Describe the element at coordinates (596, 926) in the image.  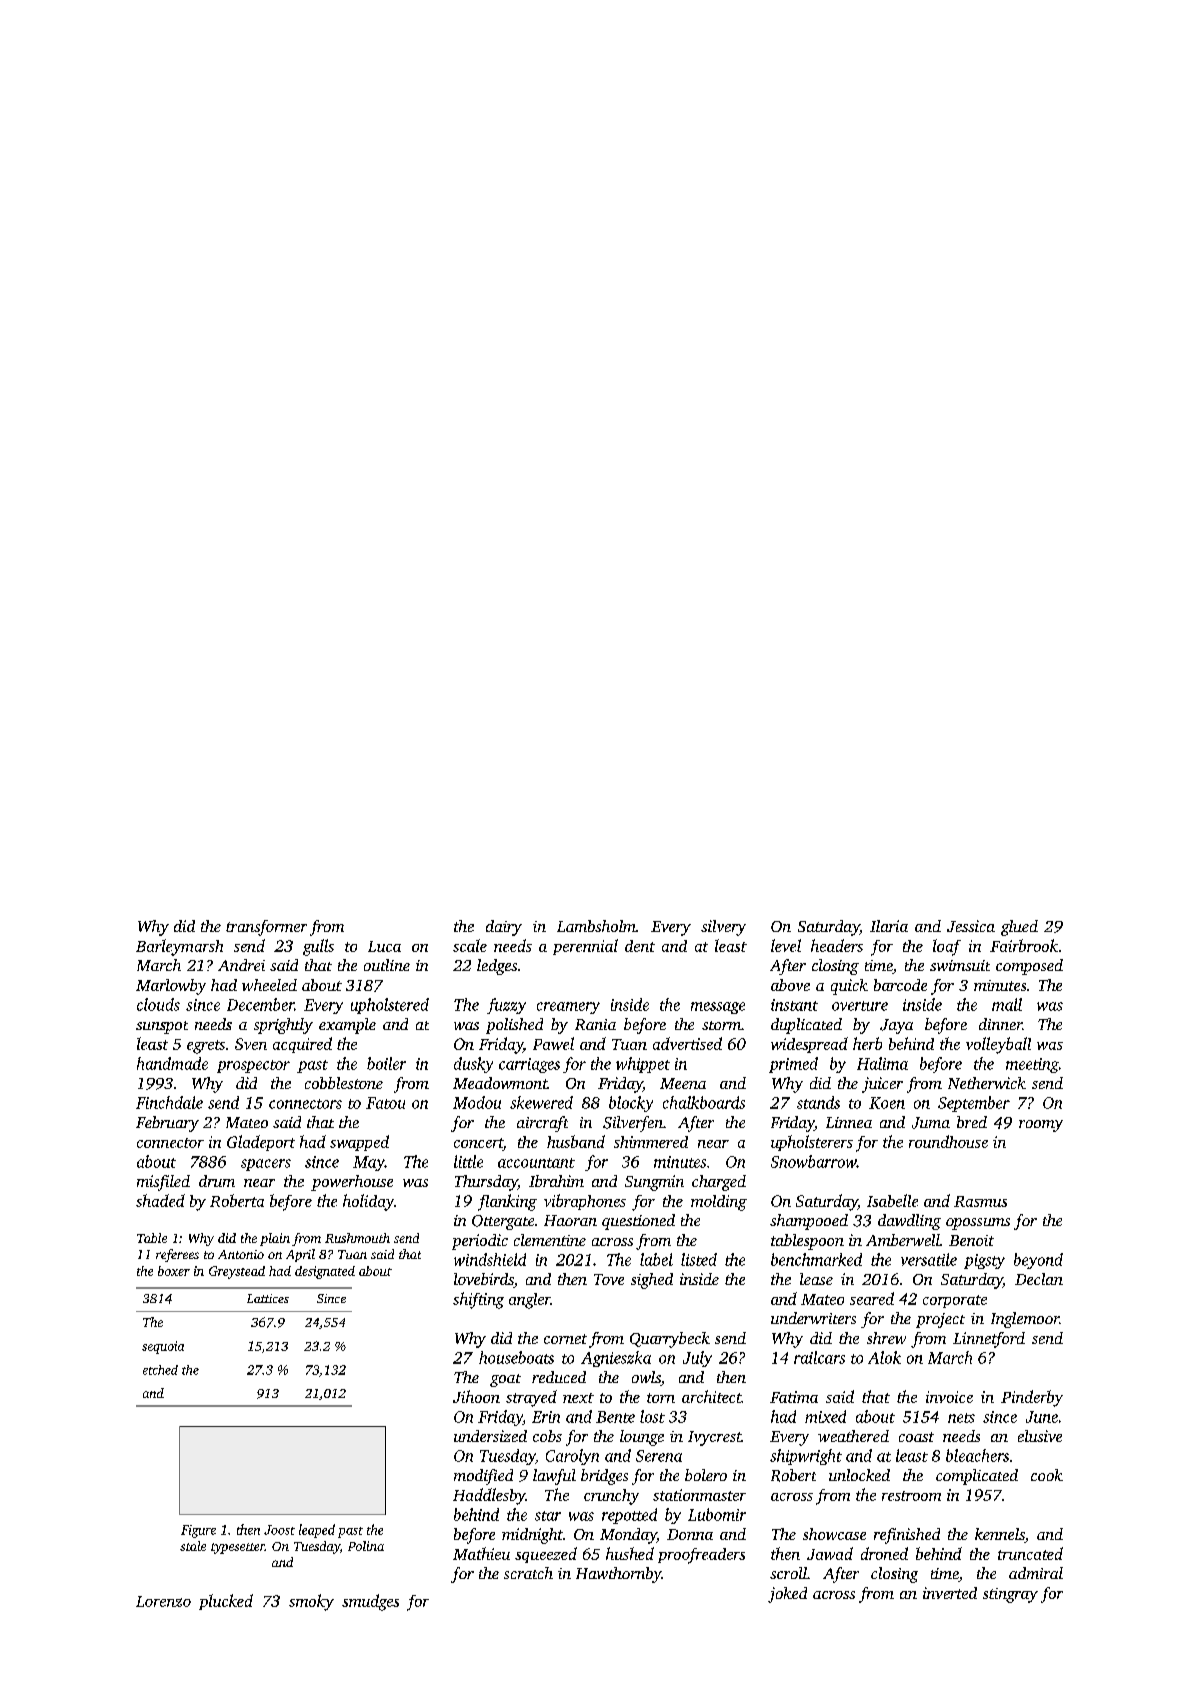
I see `Lambsholm` at that location.
